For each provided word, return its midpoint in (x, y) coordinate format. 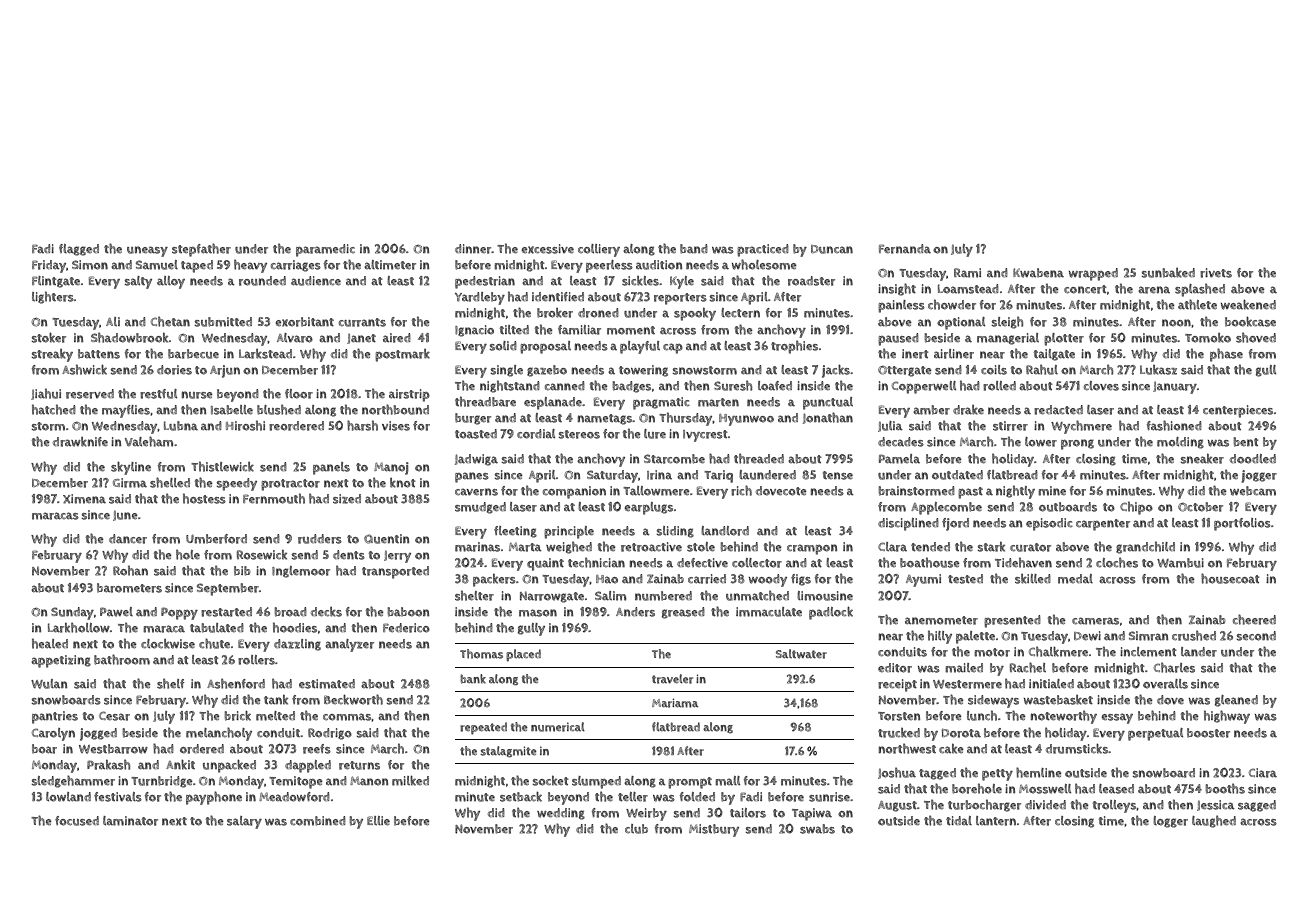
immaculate (769, 612)
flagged (79, 250)
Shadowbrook (130, 337)
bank (473, 679)
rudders (320, 539)
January (1175, 388)
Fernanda (905, 249)
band (694, 249)
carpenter (1103, 525)
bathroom (122, 659)
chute (214, 643)
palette (975, 637)
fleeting (515, 532)
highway (1227, 717)
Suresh (733, 385)
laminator (130, 821)
